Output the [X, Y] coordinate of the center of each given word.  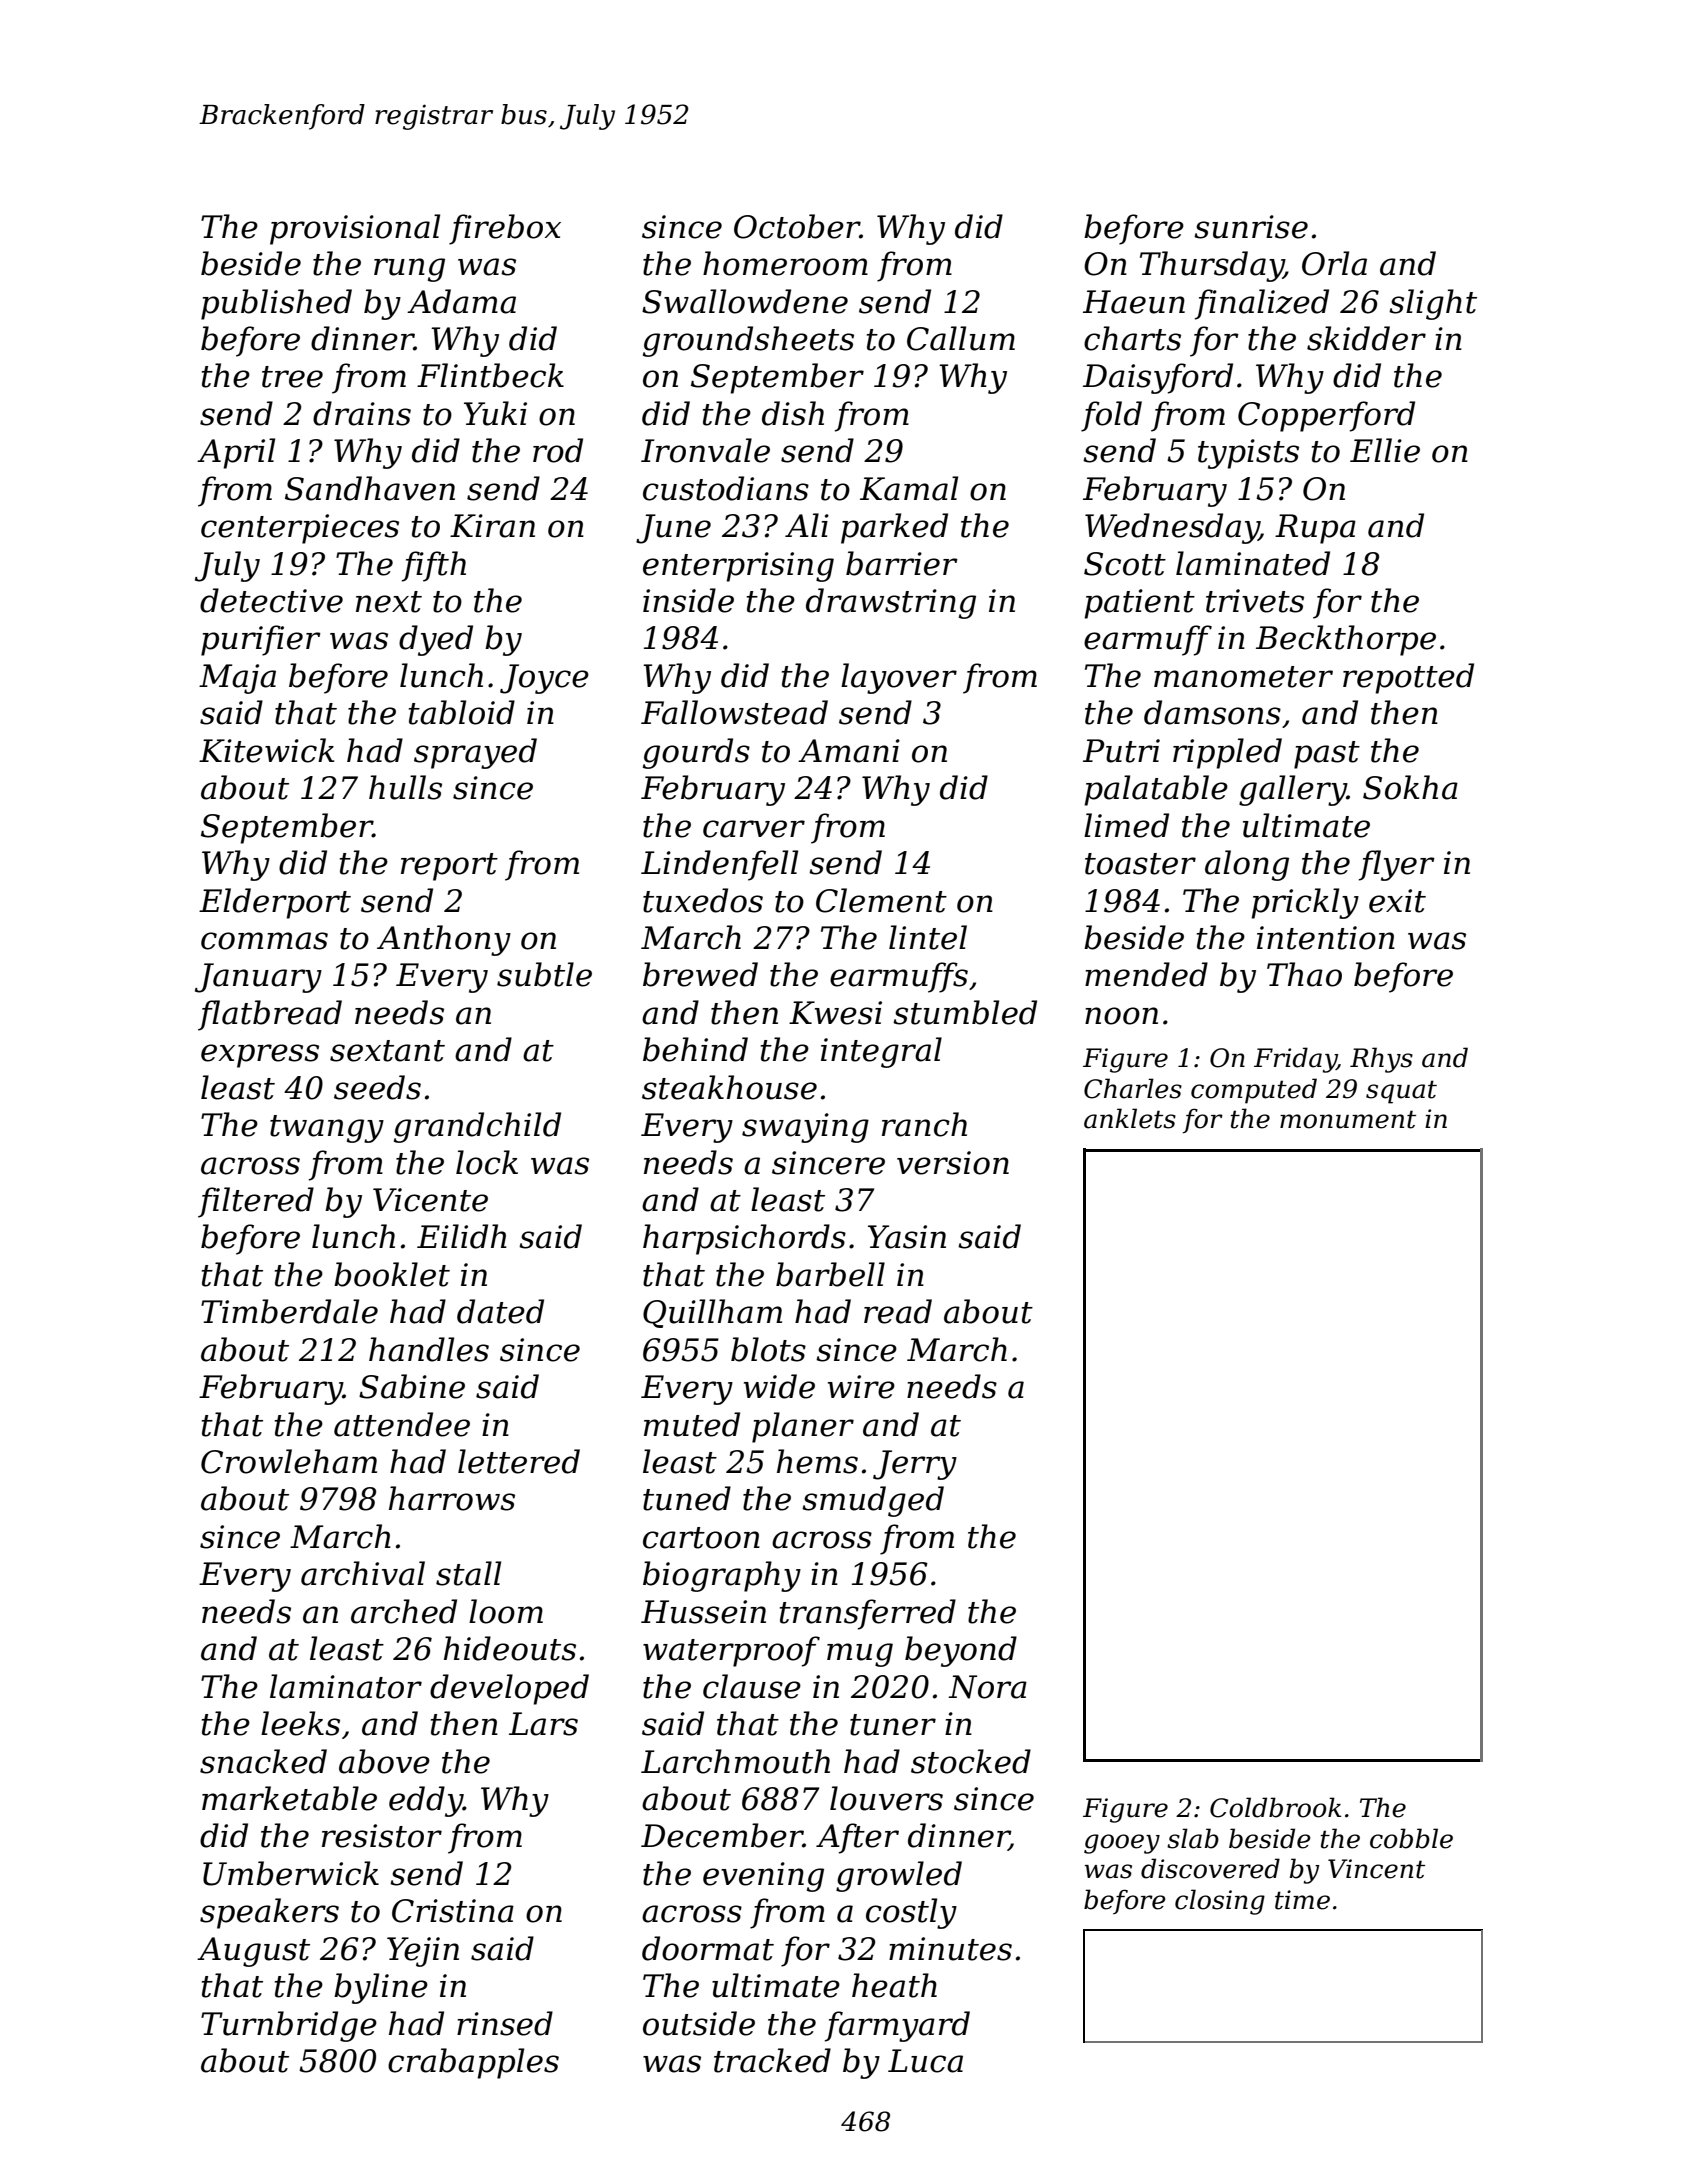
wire [861, 1387]
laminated [1253, 563]
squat [1401, 1092]
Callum [961, 338]
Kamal [909, 488]
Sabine [412, 1386]
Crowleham [289, 1461]
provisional [355, 229]
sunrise [1251, 227]
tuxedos [703, 900]
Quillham [712, 1313]
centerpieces [300, 529]
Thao [1304, 974]
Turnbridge [289, 2026]
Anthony [444, 940]
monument [1348, 1119]
